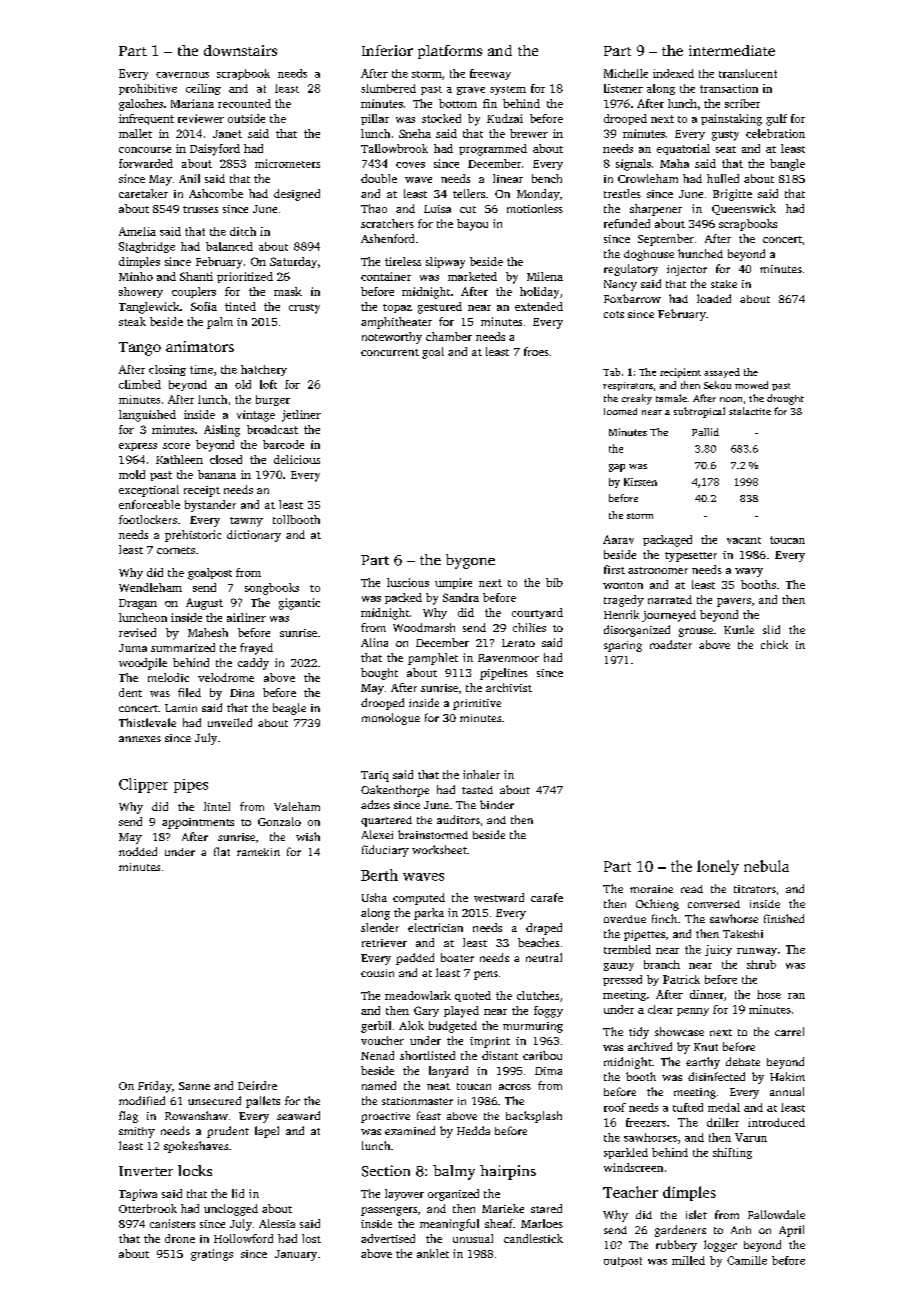 The width and height of the page is (924, 1308). Describe the element at coordinates (138, 851) in the page. I see `nodded` at that location.
